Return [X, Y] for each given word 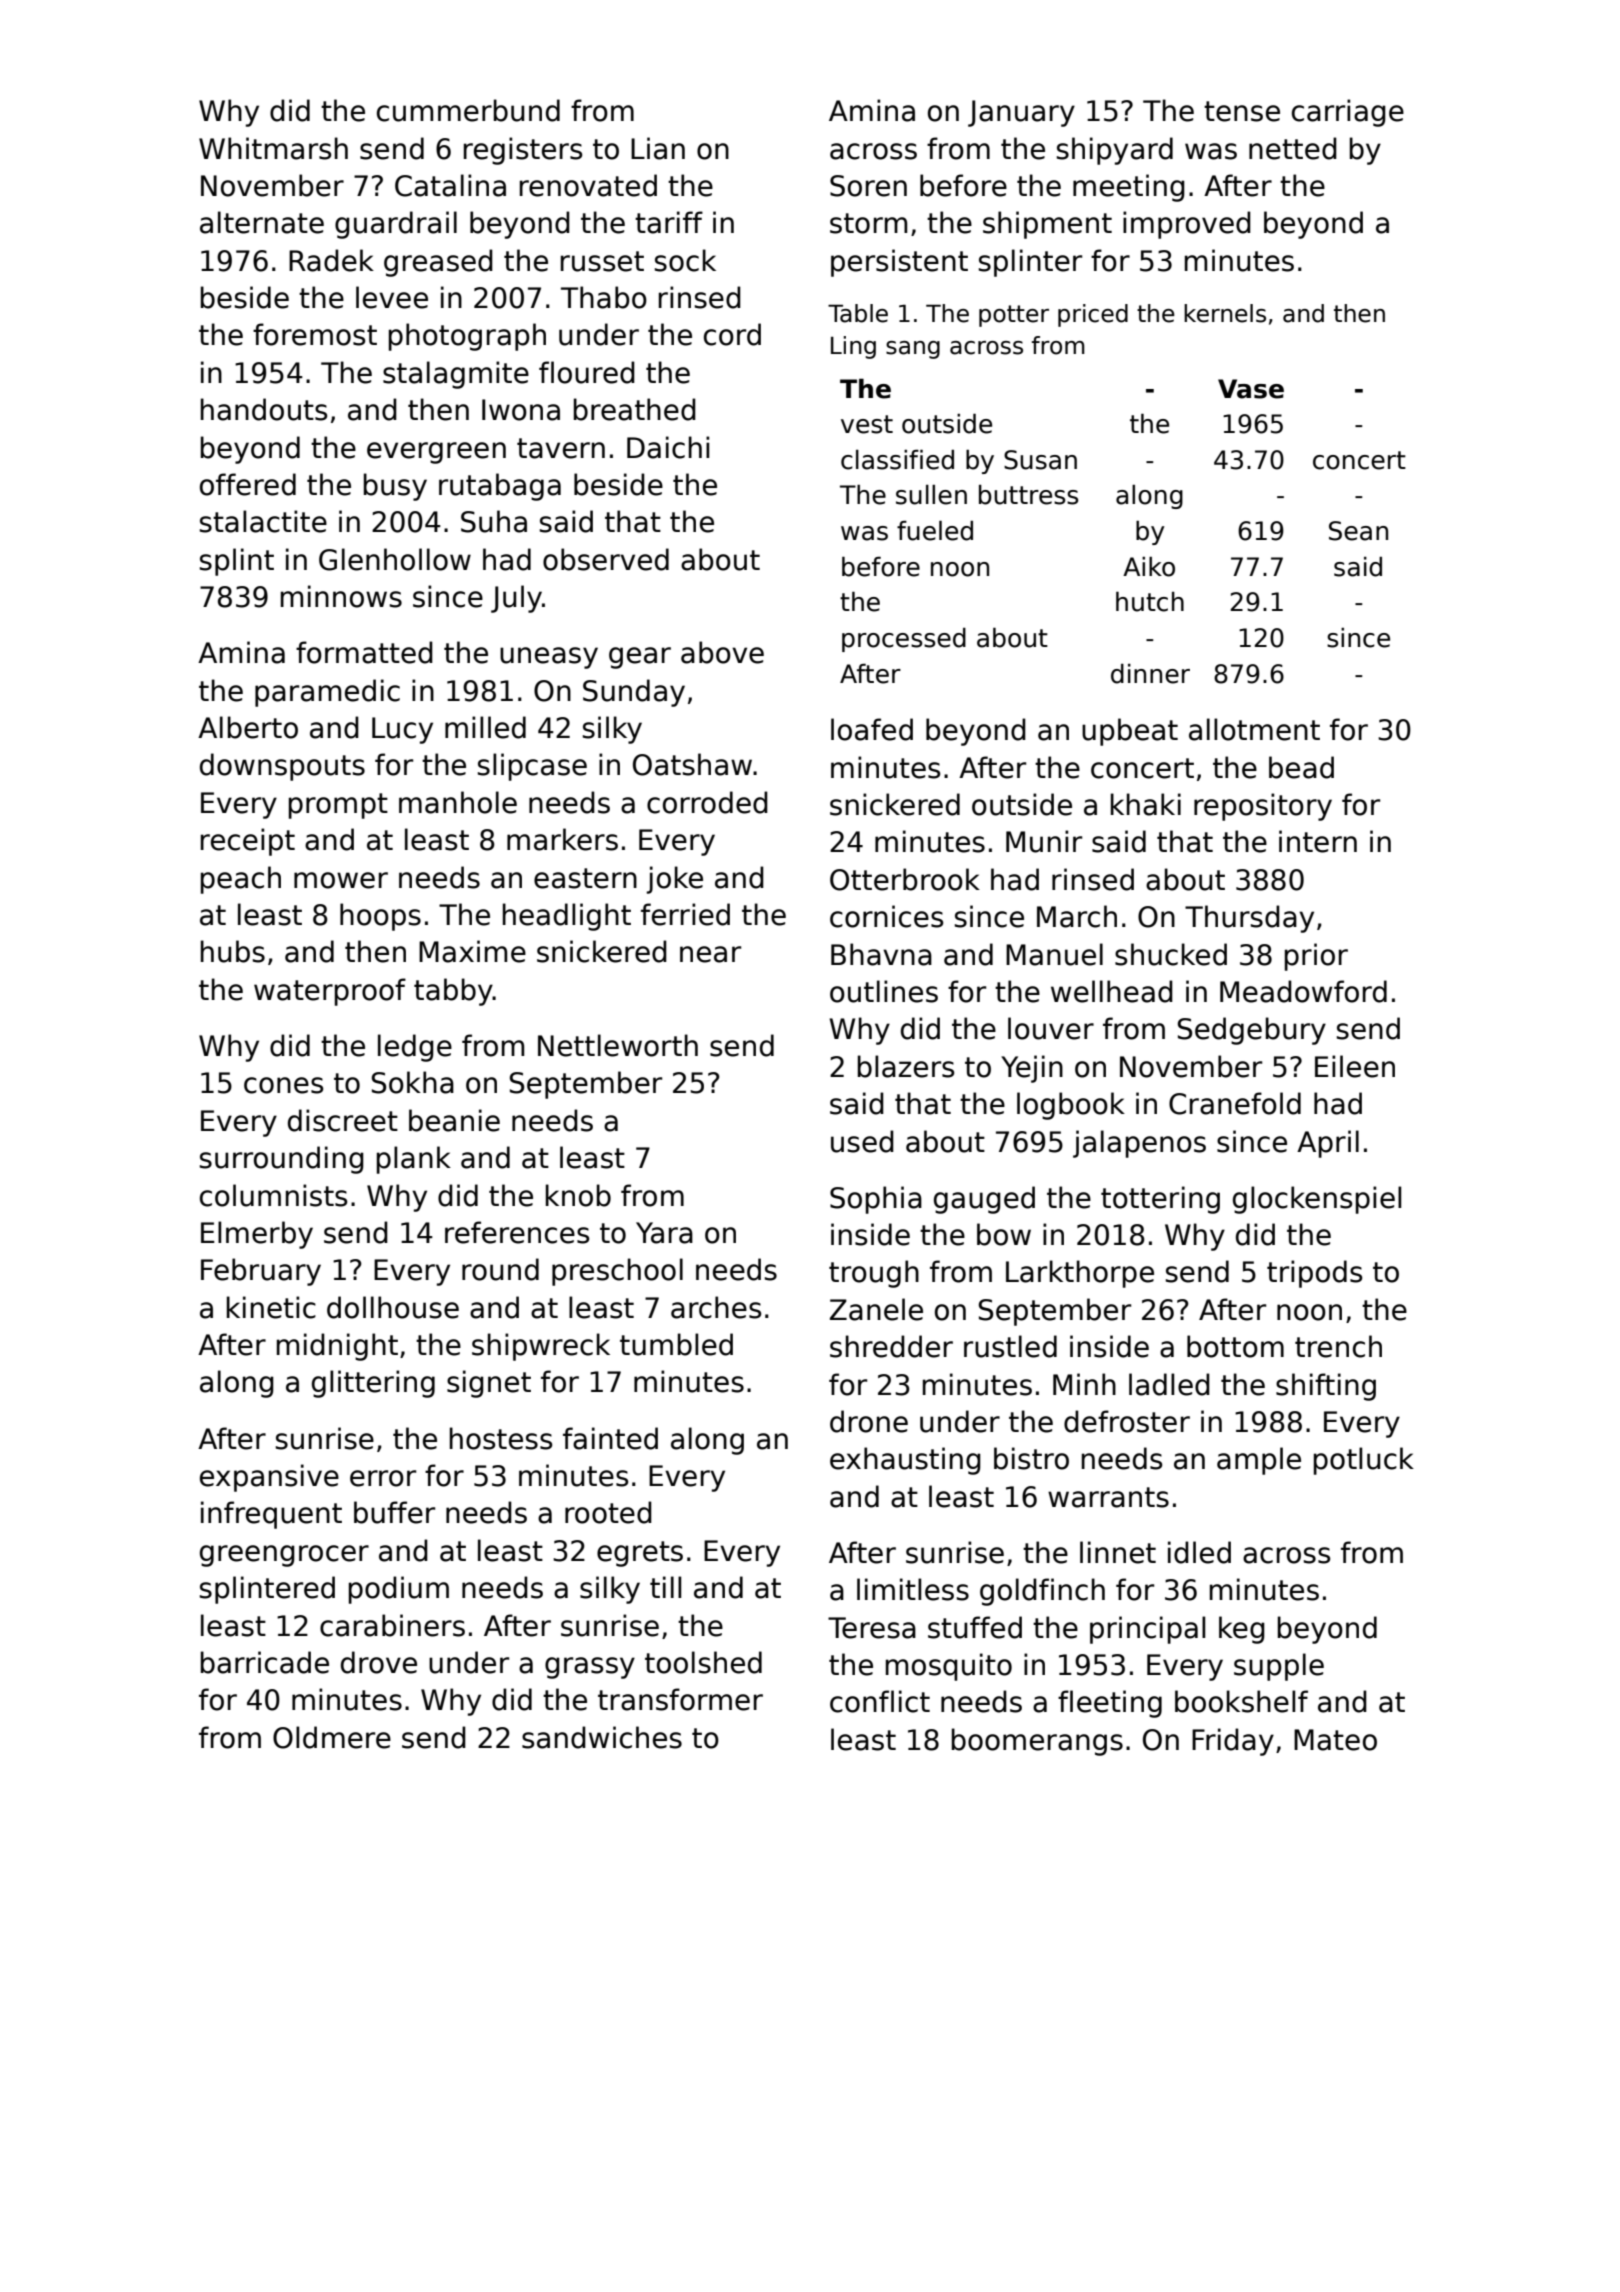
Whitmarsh [273, 148]
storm [868, 223]
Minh [1084, 1384]
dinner [1150, 674]
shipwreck [541, 1347]
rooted [608, 1512]
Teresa [872, 1628]
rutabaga [500, 487]
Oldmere [332, 1737]
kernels [1225, 313]
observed [606, 559]
